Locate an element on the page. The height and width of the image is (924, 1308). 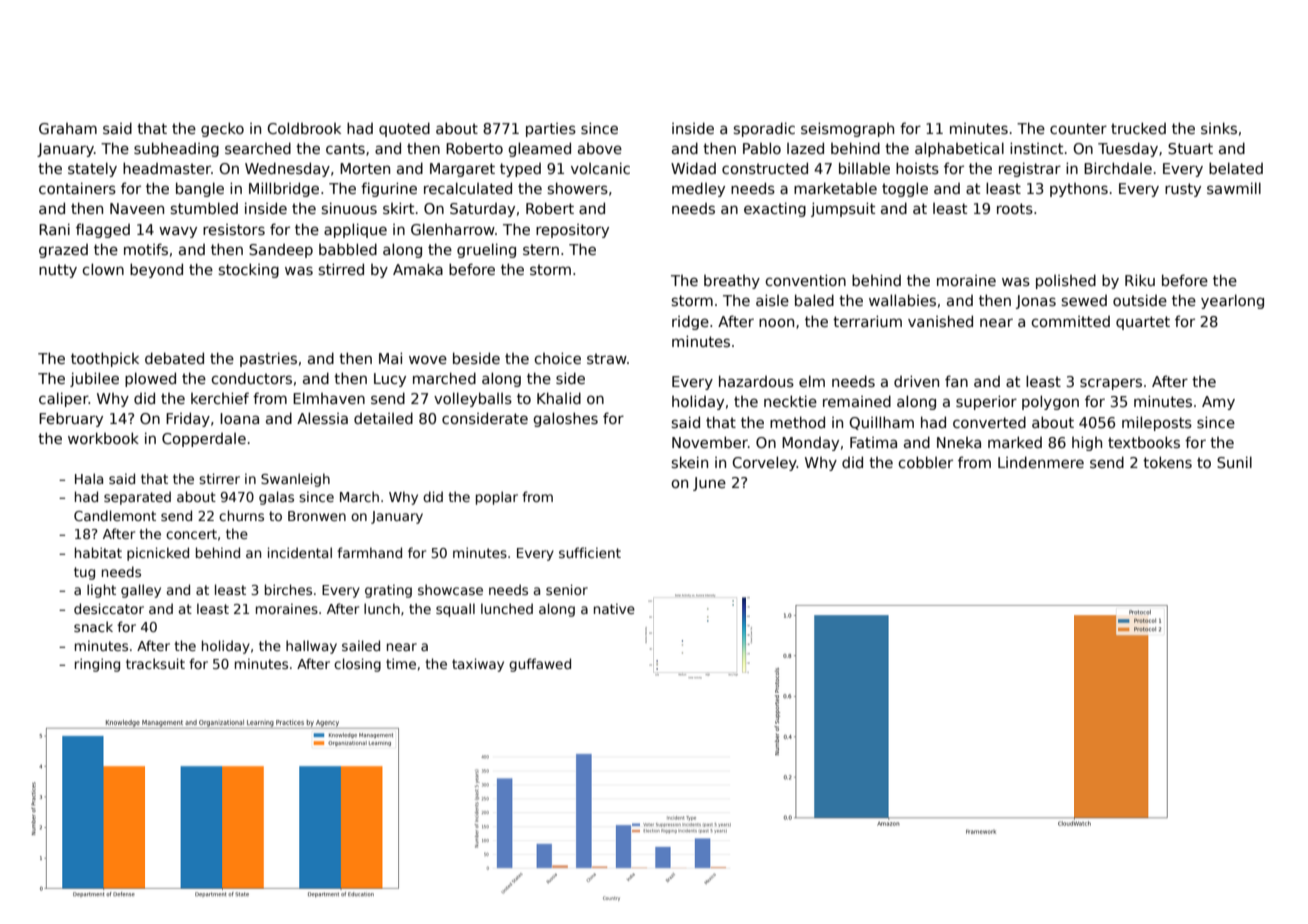
roots is located at coordinates (1015, 208).
